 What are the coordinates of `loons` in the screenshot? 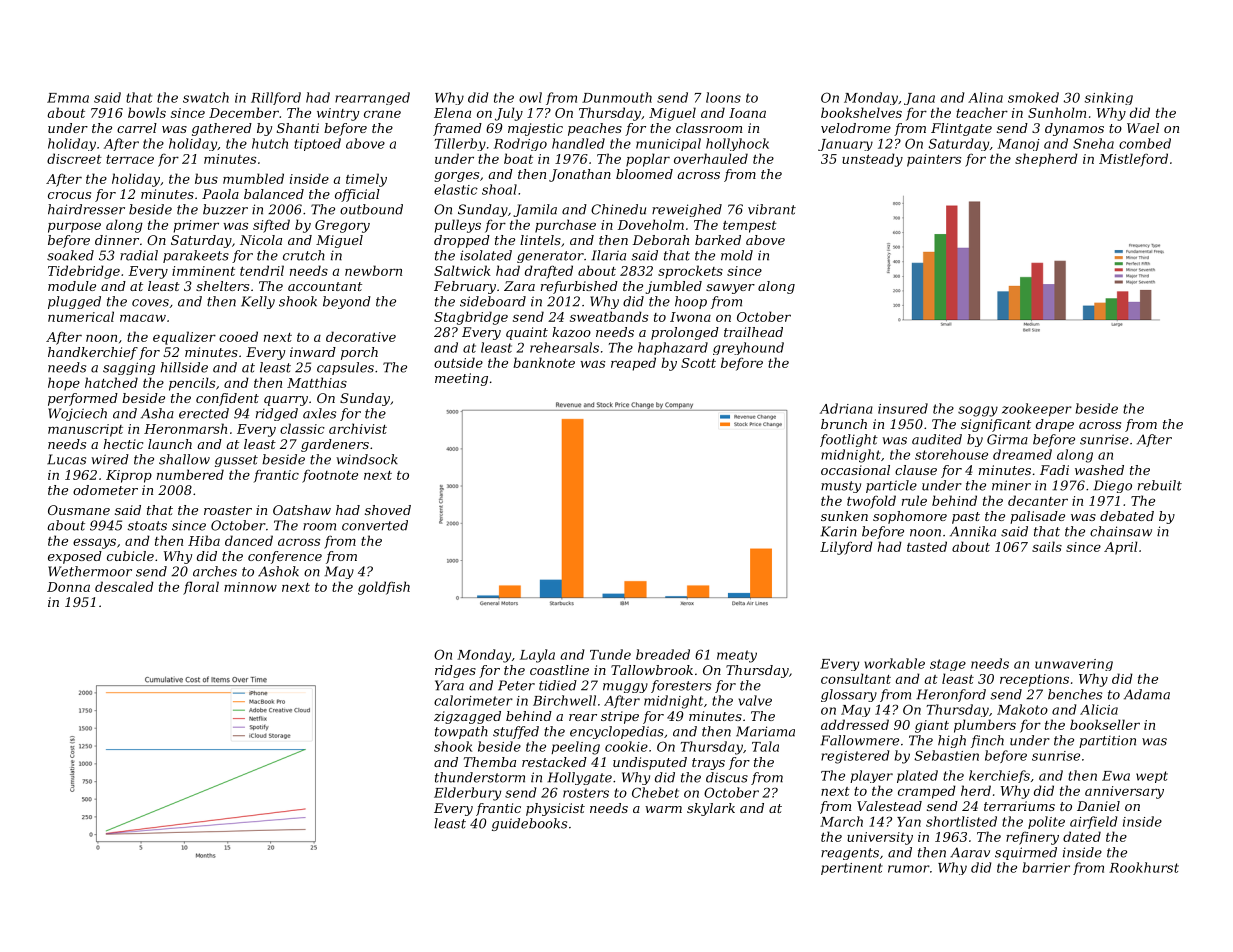 It's located at (723, 97).
